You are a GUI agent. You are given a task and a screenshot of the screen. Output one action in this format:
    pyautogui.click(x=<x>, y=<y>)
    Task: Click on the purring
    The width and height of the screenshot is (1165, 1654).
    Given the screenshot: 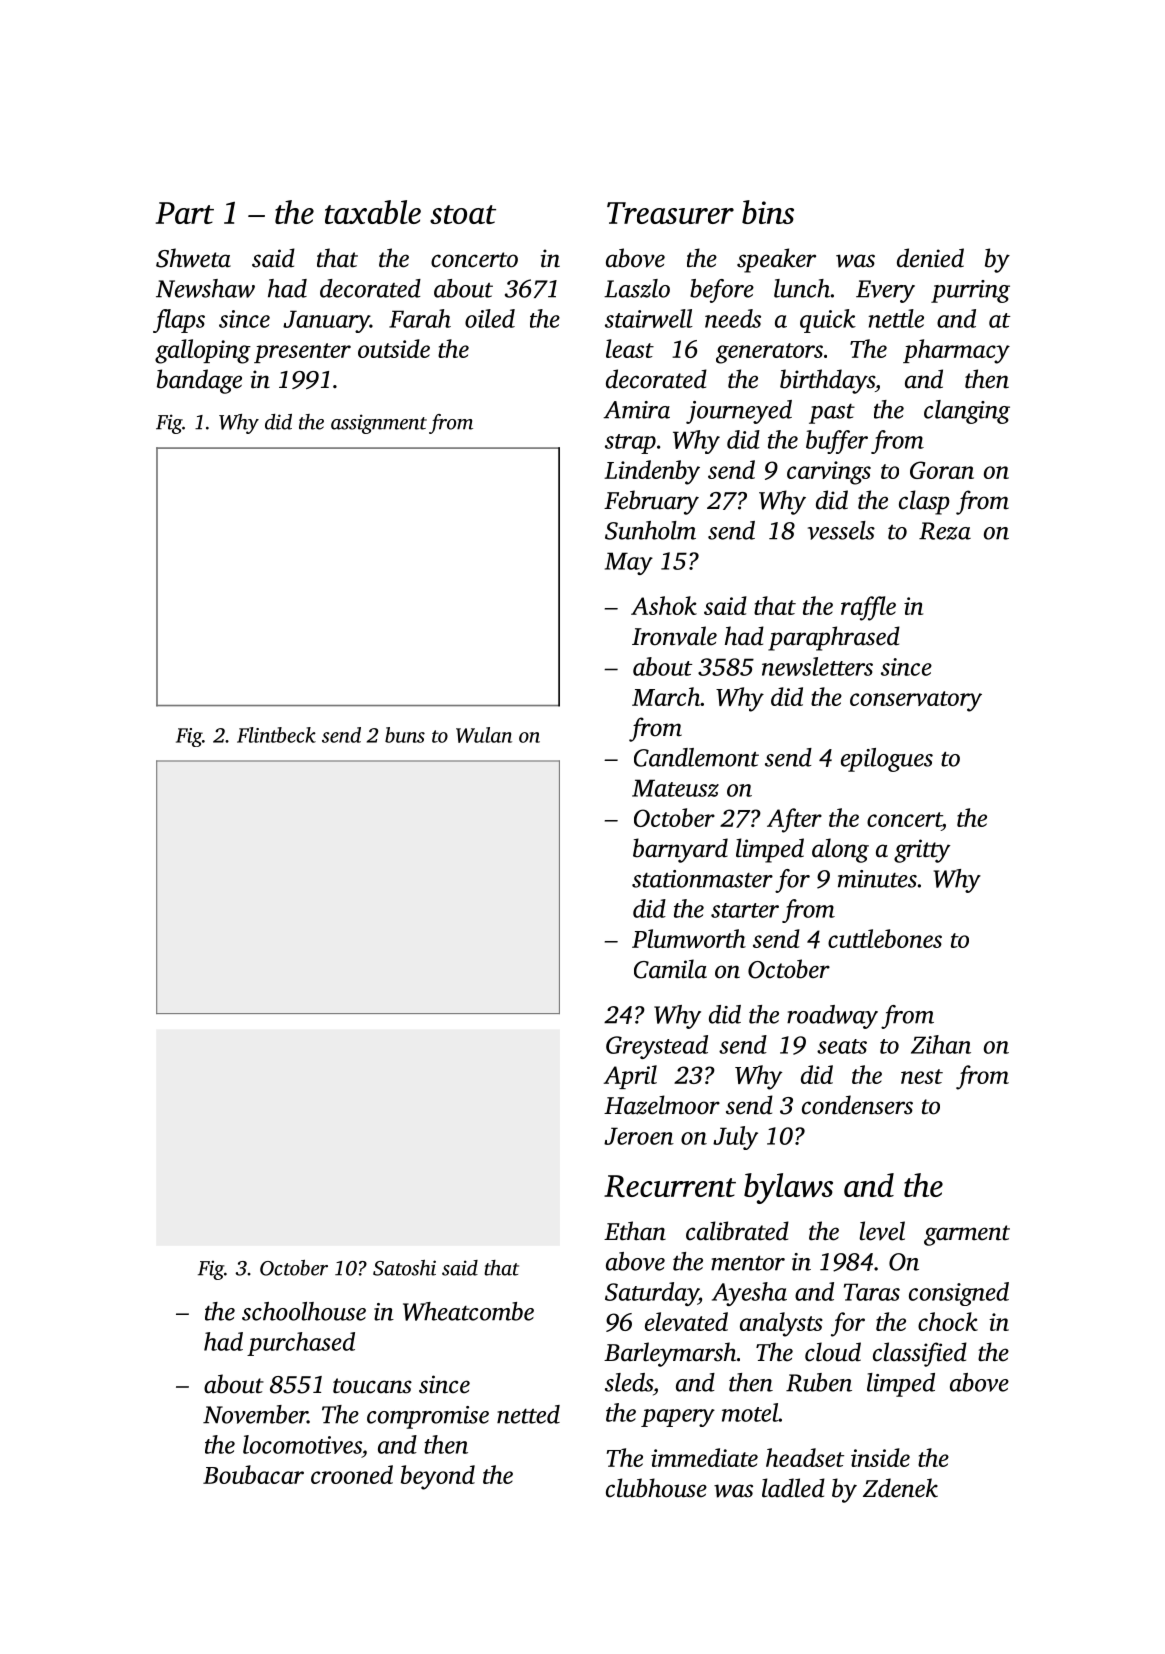 What is the action you would take?
    pyautogui.click(x=970, y=291)
